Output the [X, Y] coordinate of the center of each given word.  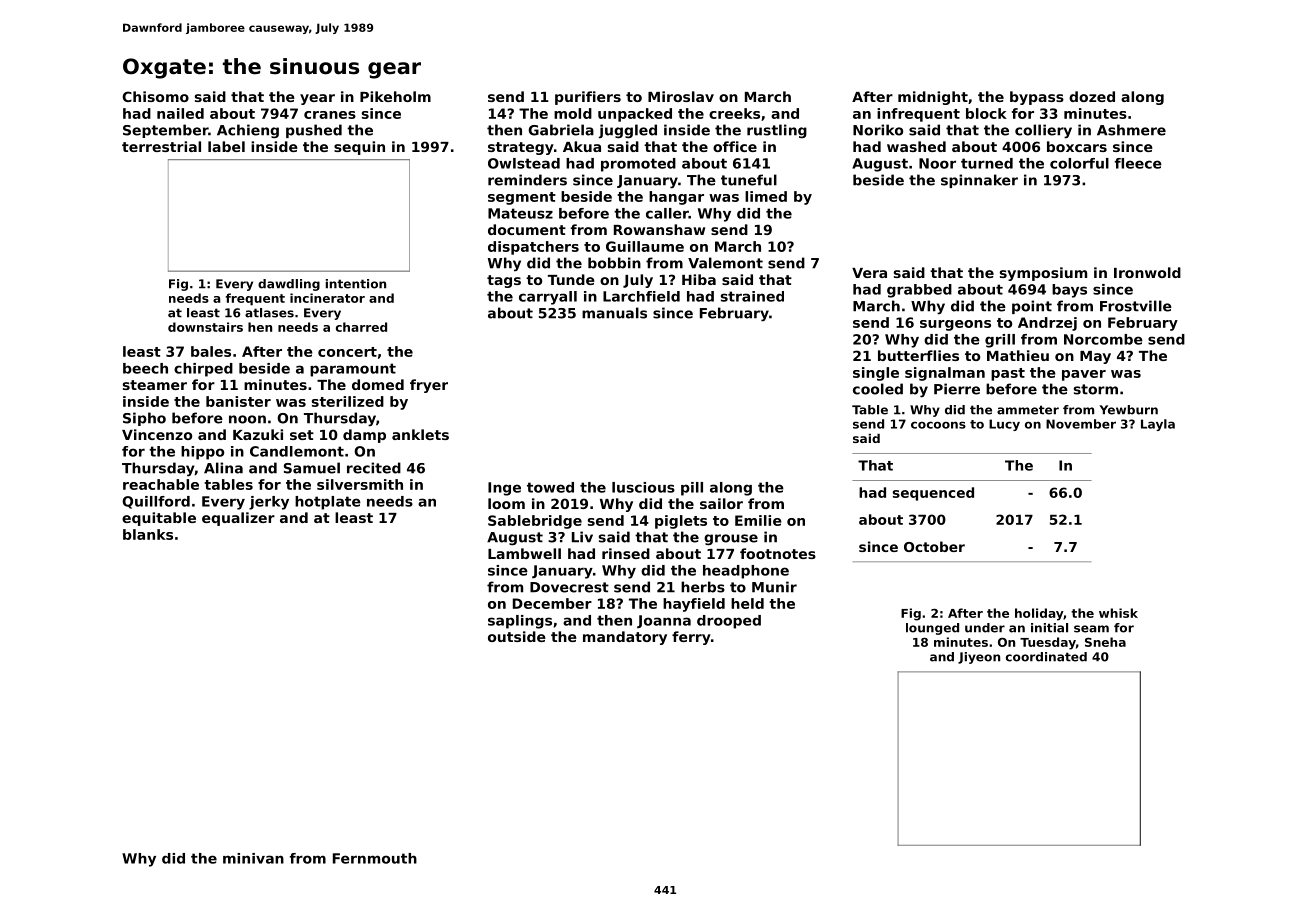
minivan [253, 858]
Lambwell [524, 553]
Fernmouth [375, 858]
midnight [933, 98]
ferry [691, 638]
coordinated [1046, 657]
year [317, 99]
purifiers [588, 98]
